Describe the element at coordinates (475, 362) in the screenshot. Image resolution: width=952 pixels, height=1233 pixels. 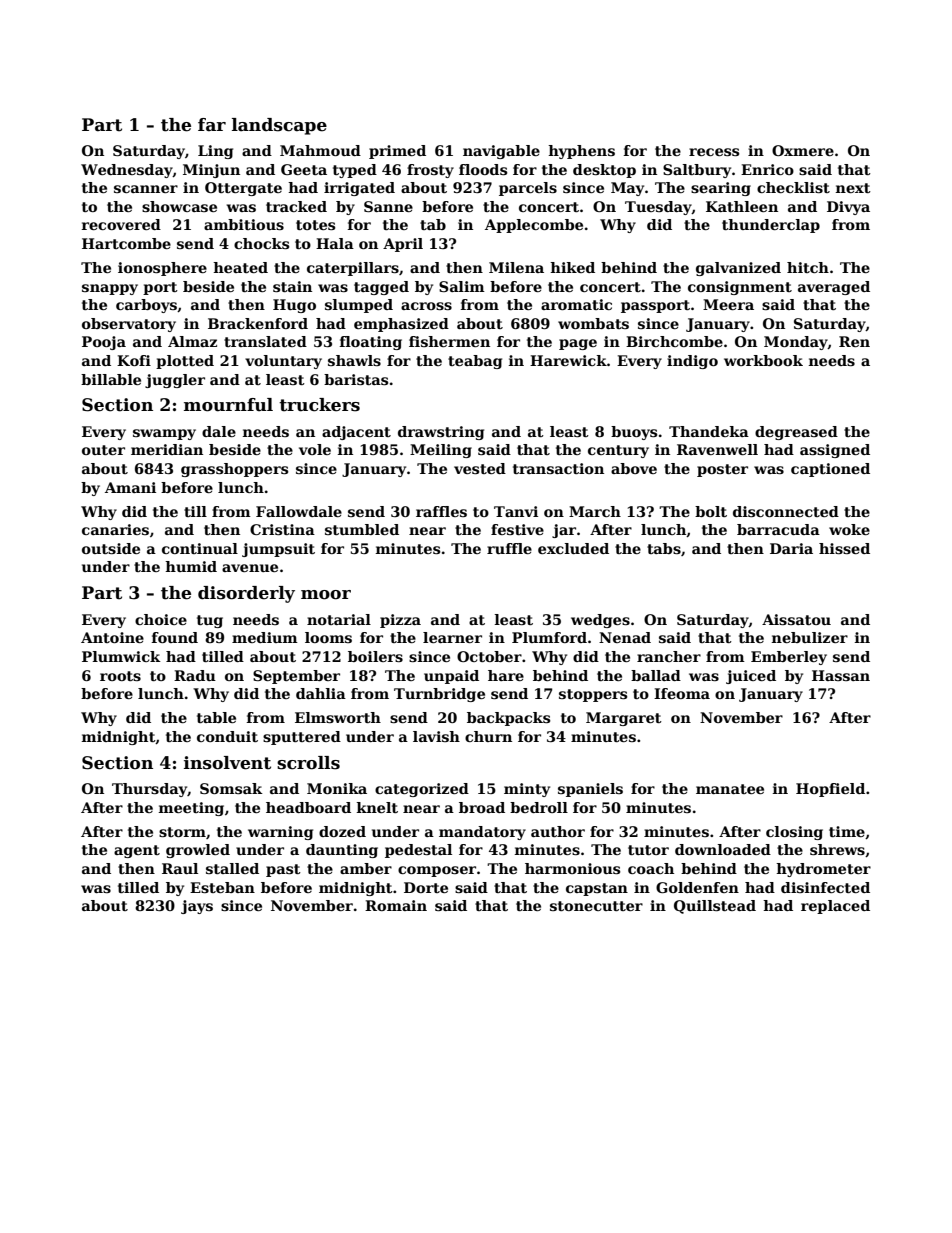
I see `teabag` at that location.
